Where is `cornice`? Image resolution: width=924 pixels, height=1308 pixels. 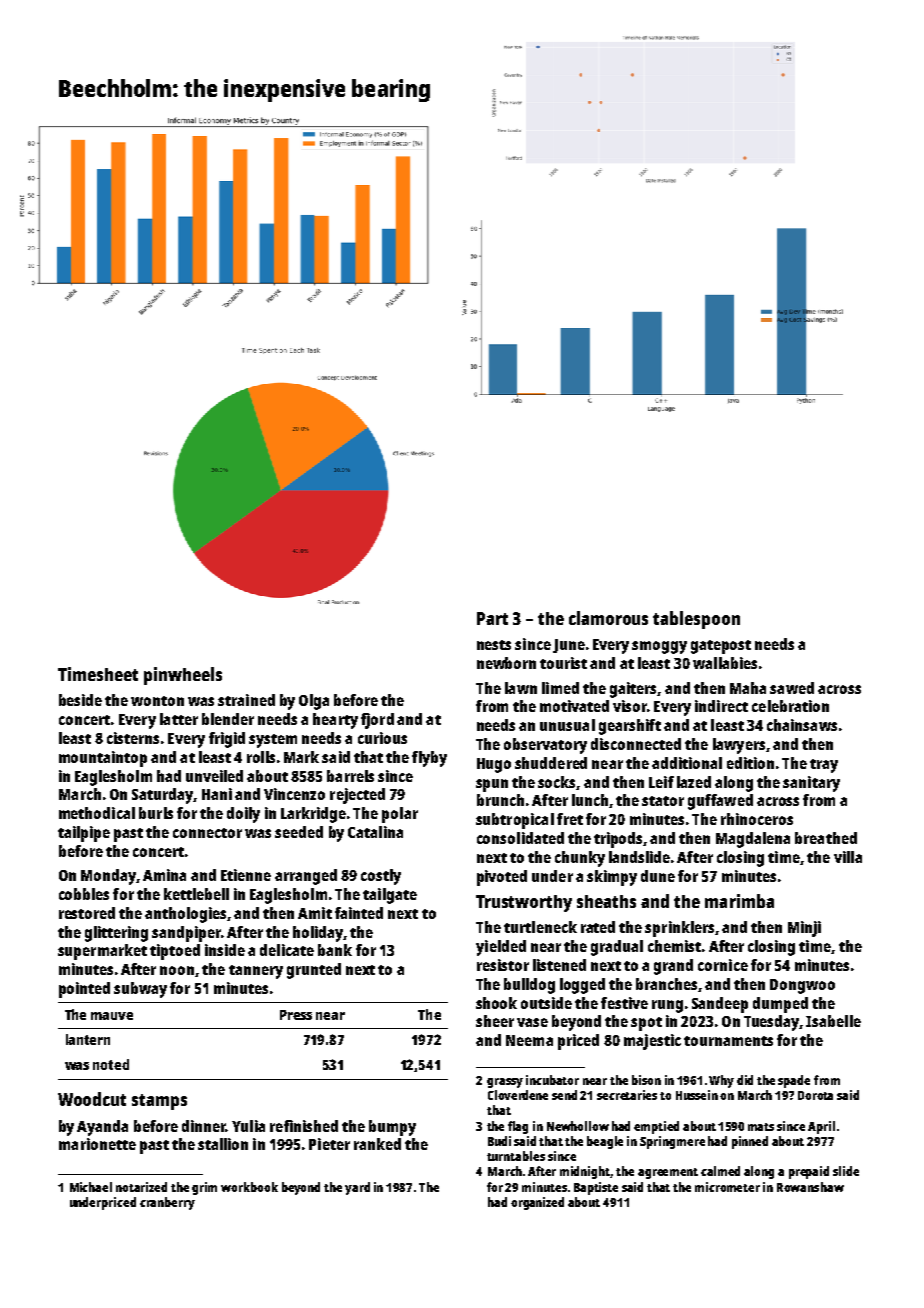 cornice is located at coordinates (723, 965).
